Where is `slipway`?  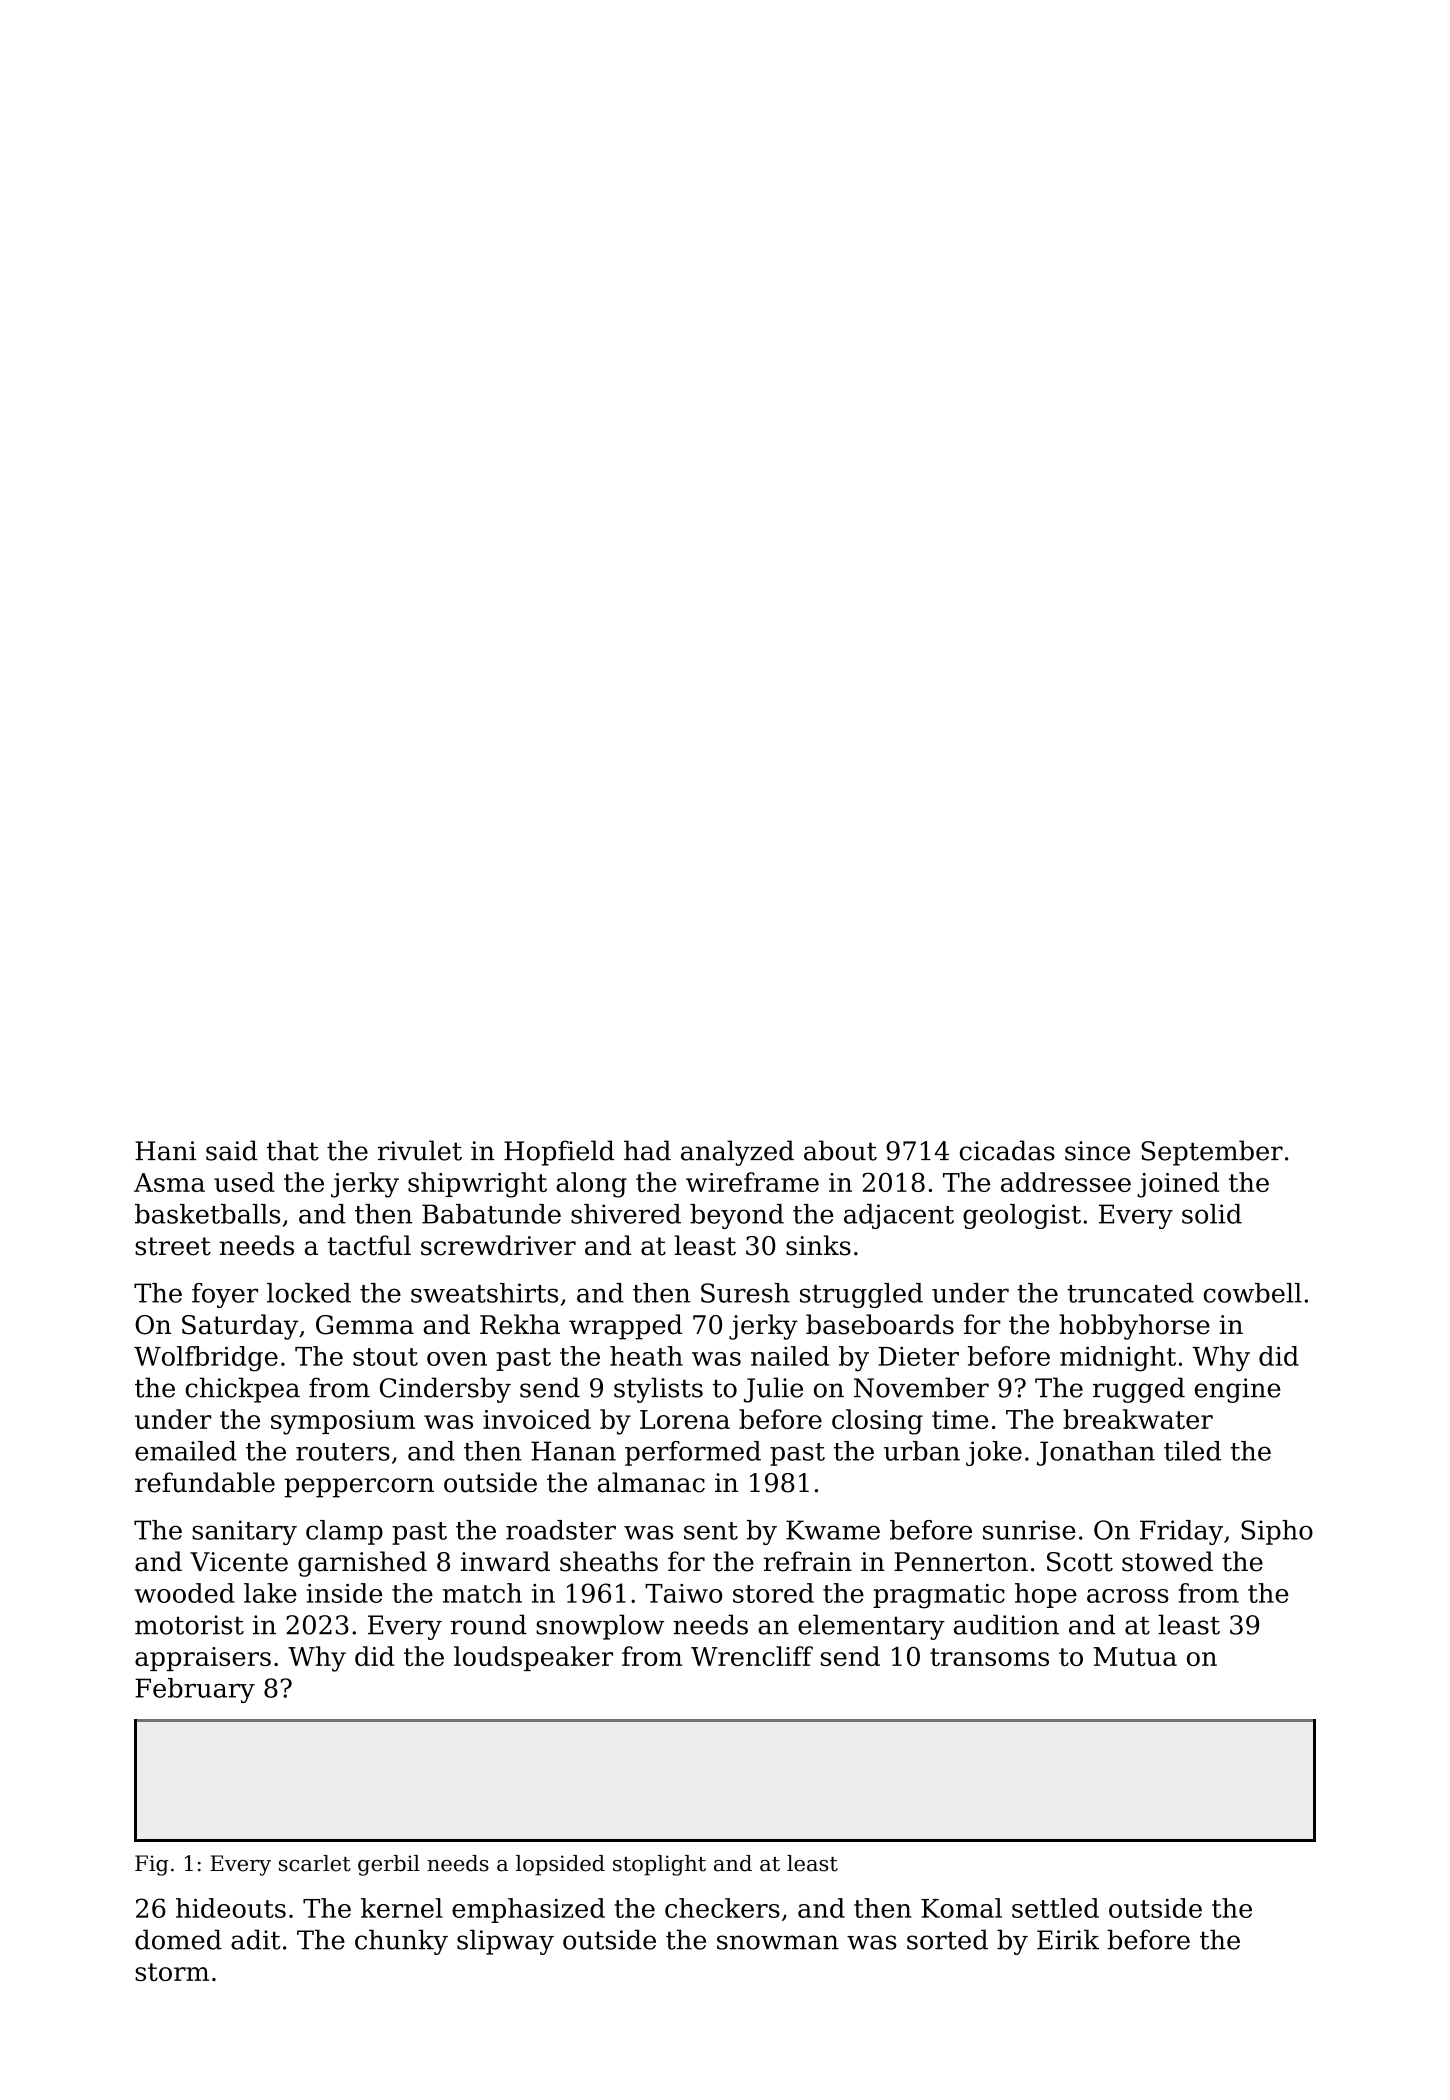
slipway is located at coordinates (505, 1942).
